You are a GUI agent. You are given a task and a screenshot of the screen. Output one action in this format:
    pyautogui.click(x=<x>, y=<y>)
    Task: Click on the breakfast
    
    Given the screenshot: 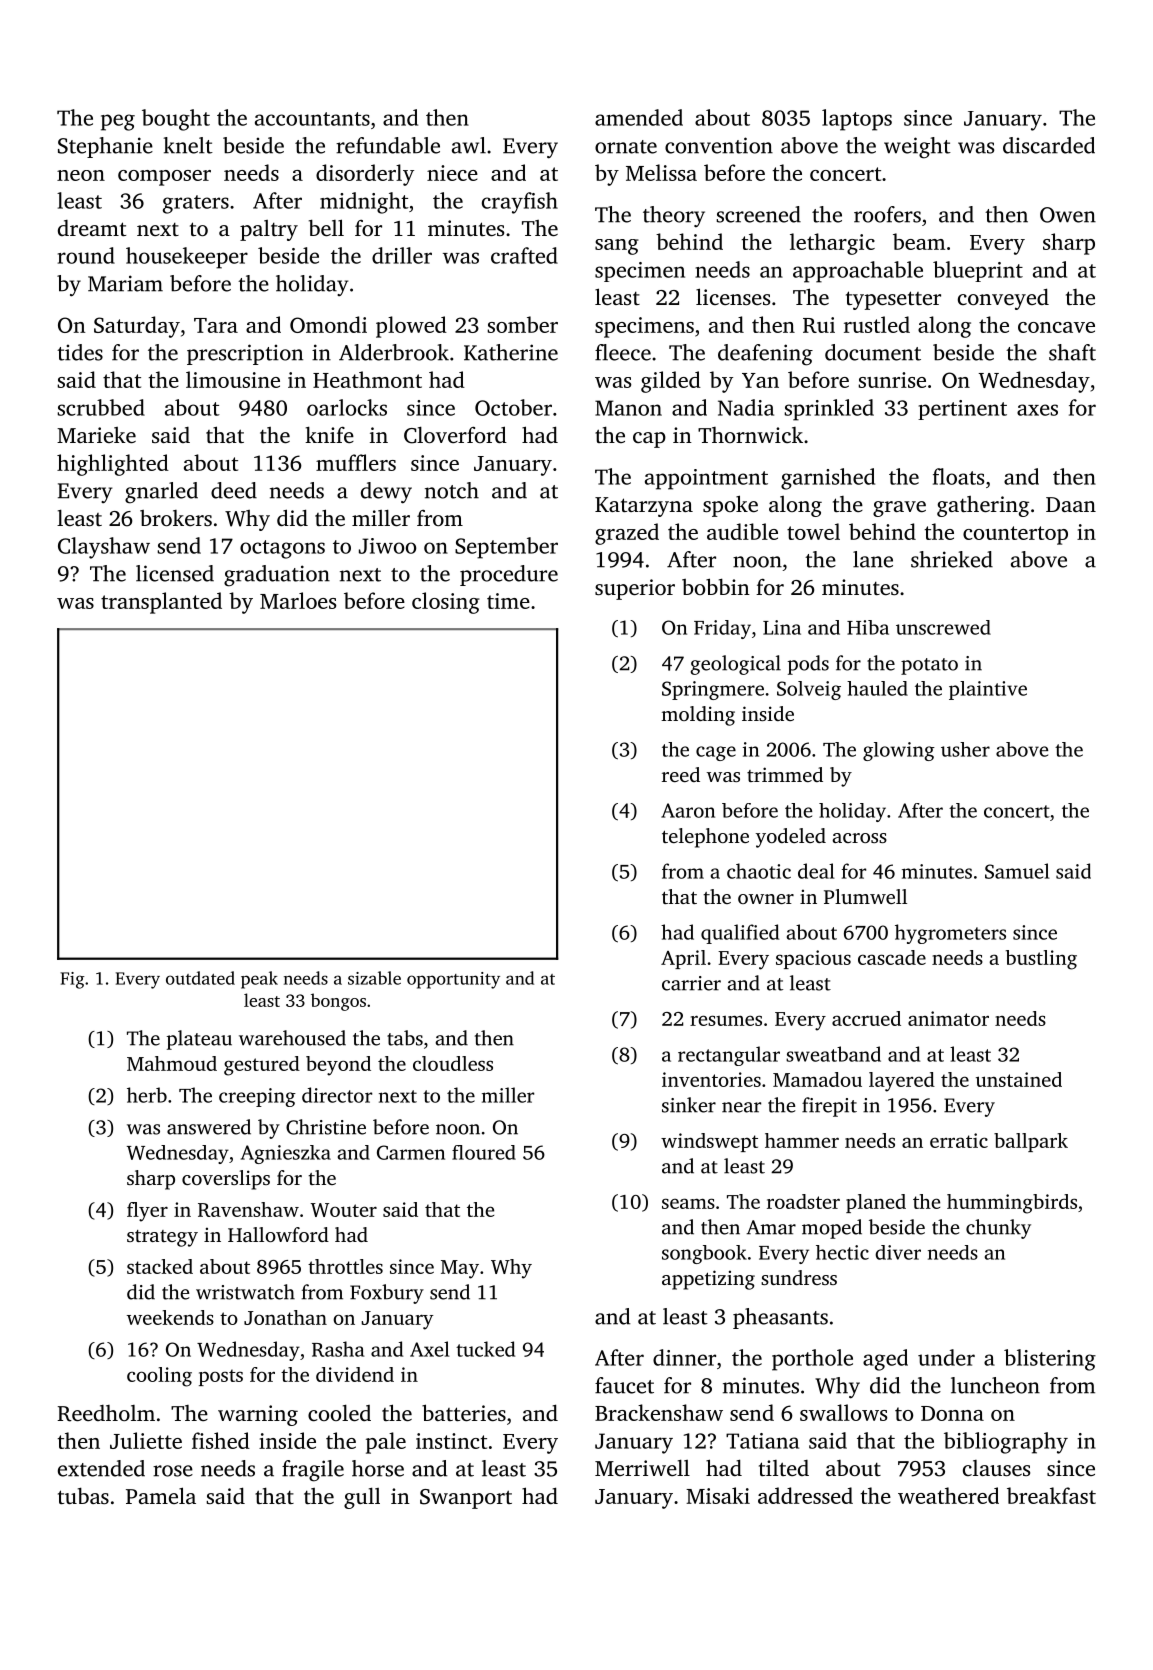 What is the action you would take?
    pyautogui.click(x=1051, y=1495)
